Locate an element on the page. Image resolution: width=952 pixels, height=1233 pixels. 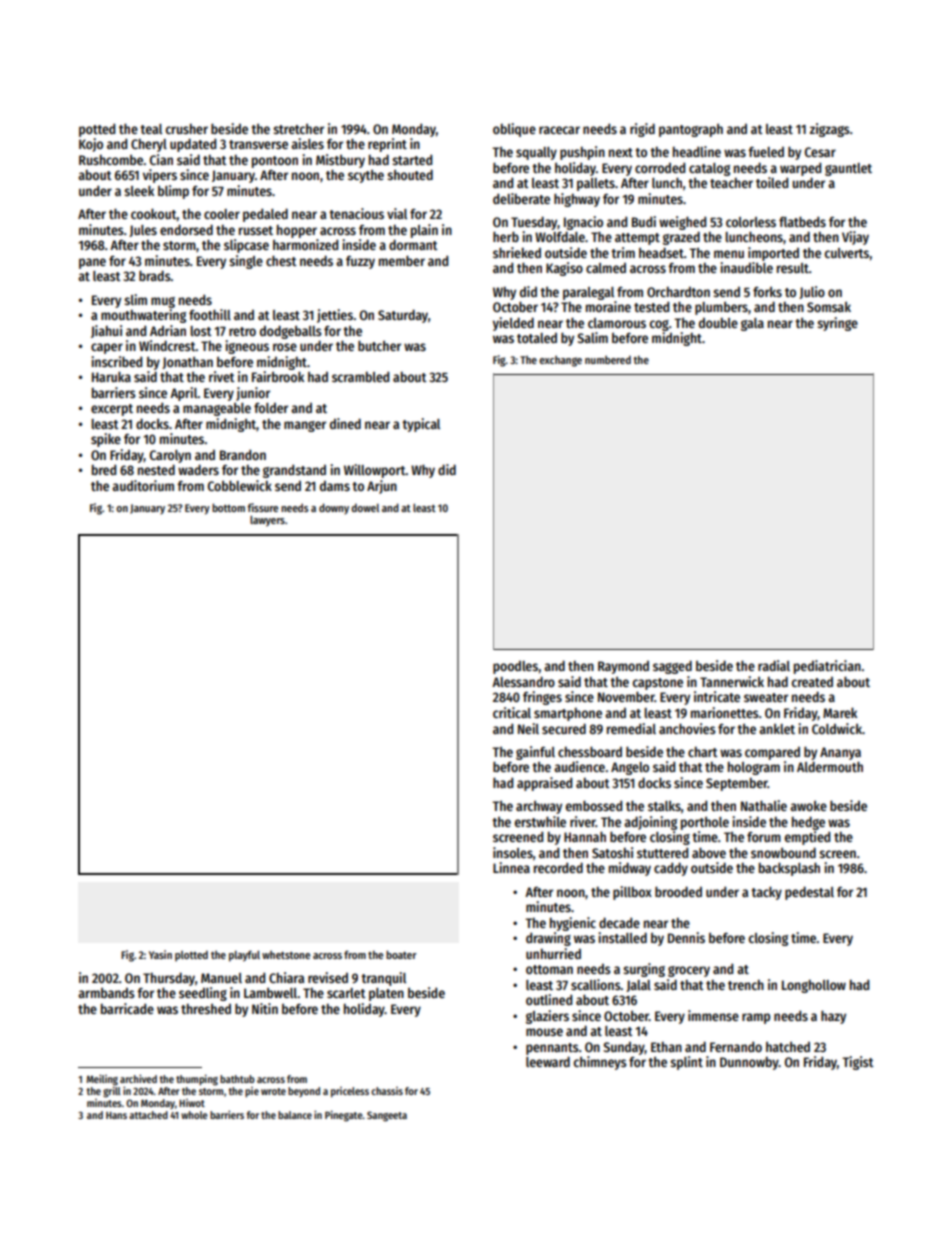
Yasin is located at coordinates (160, 954).
